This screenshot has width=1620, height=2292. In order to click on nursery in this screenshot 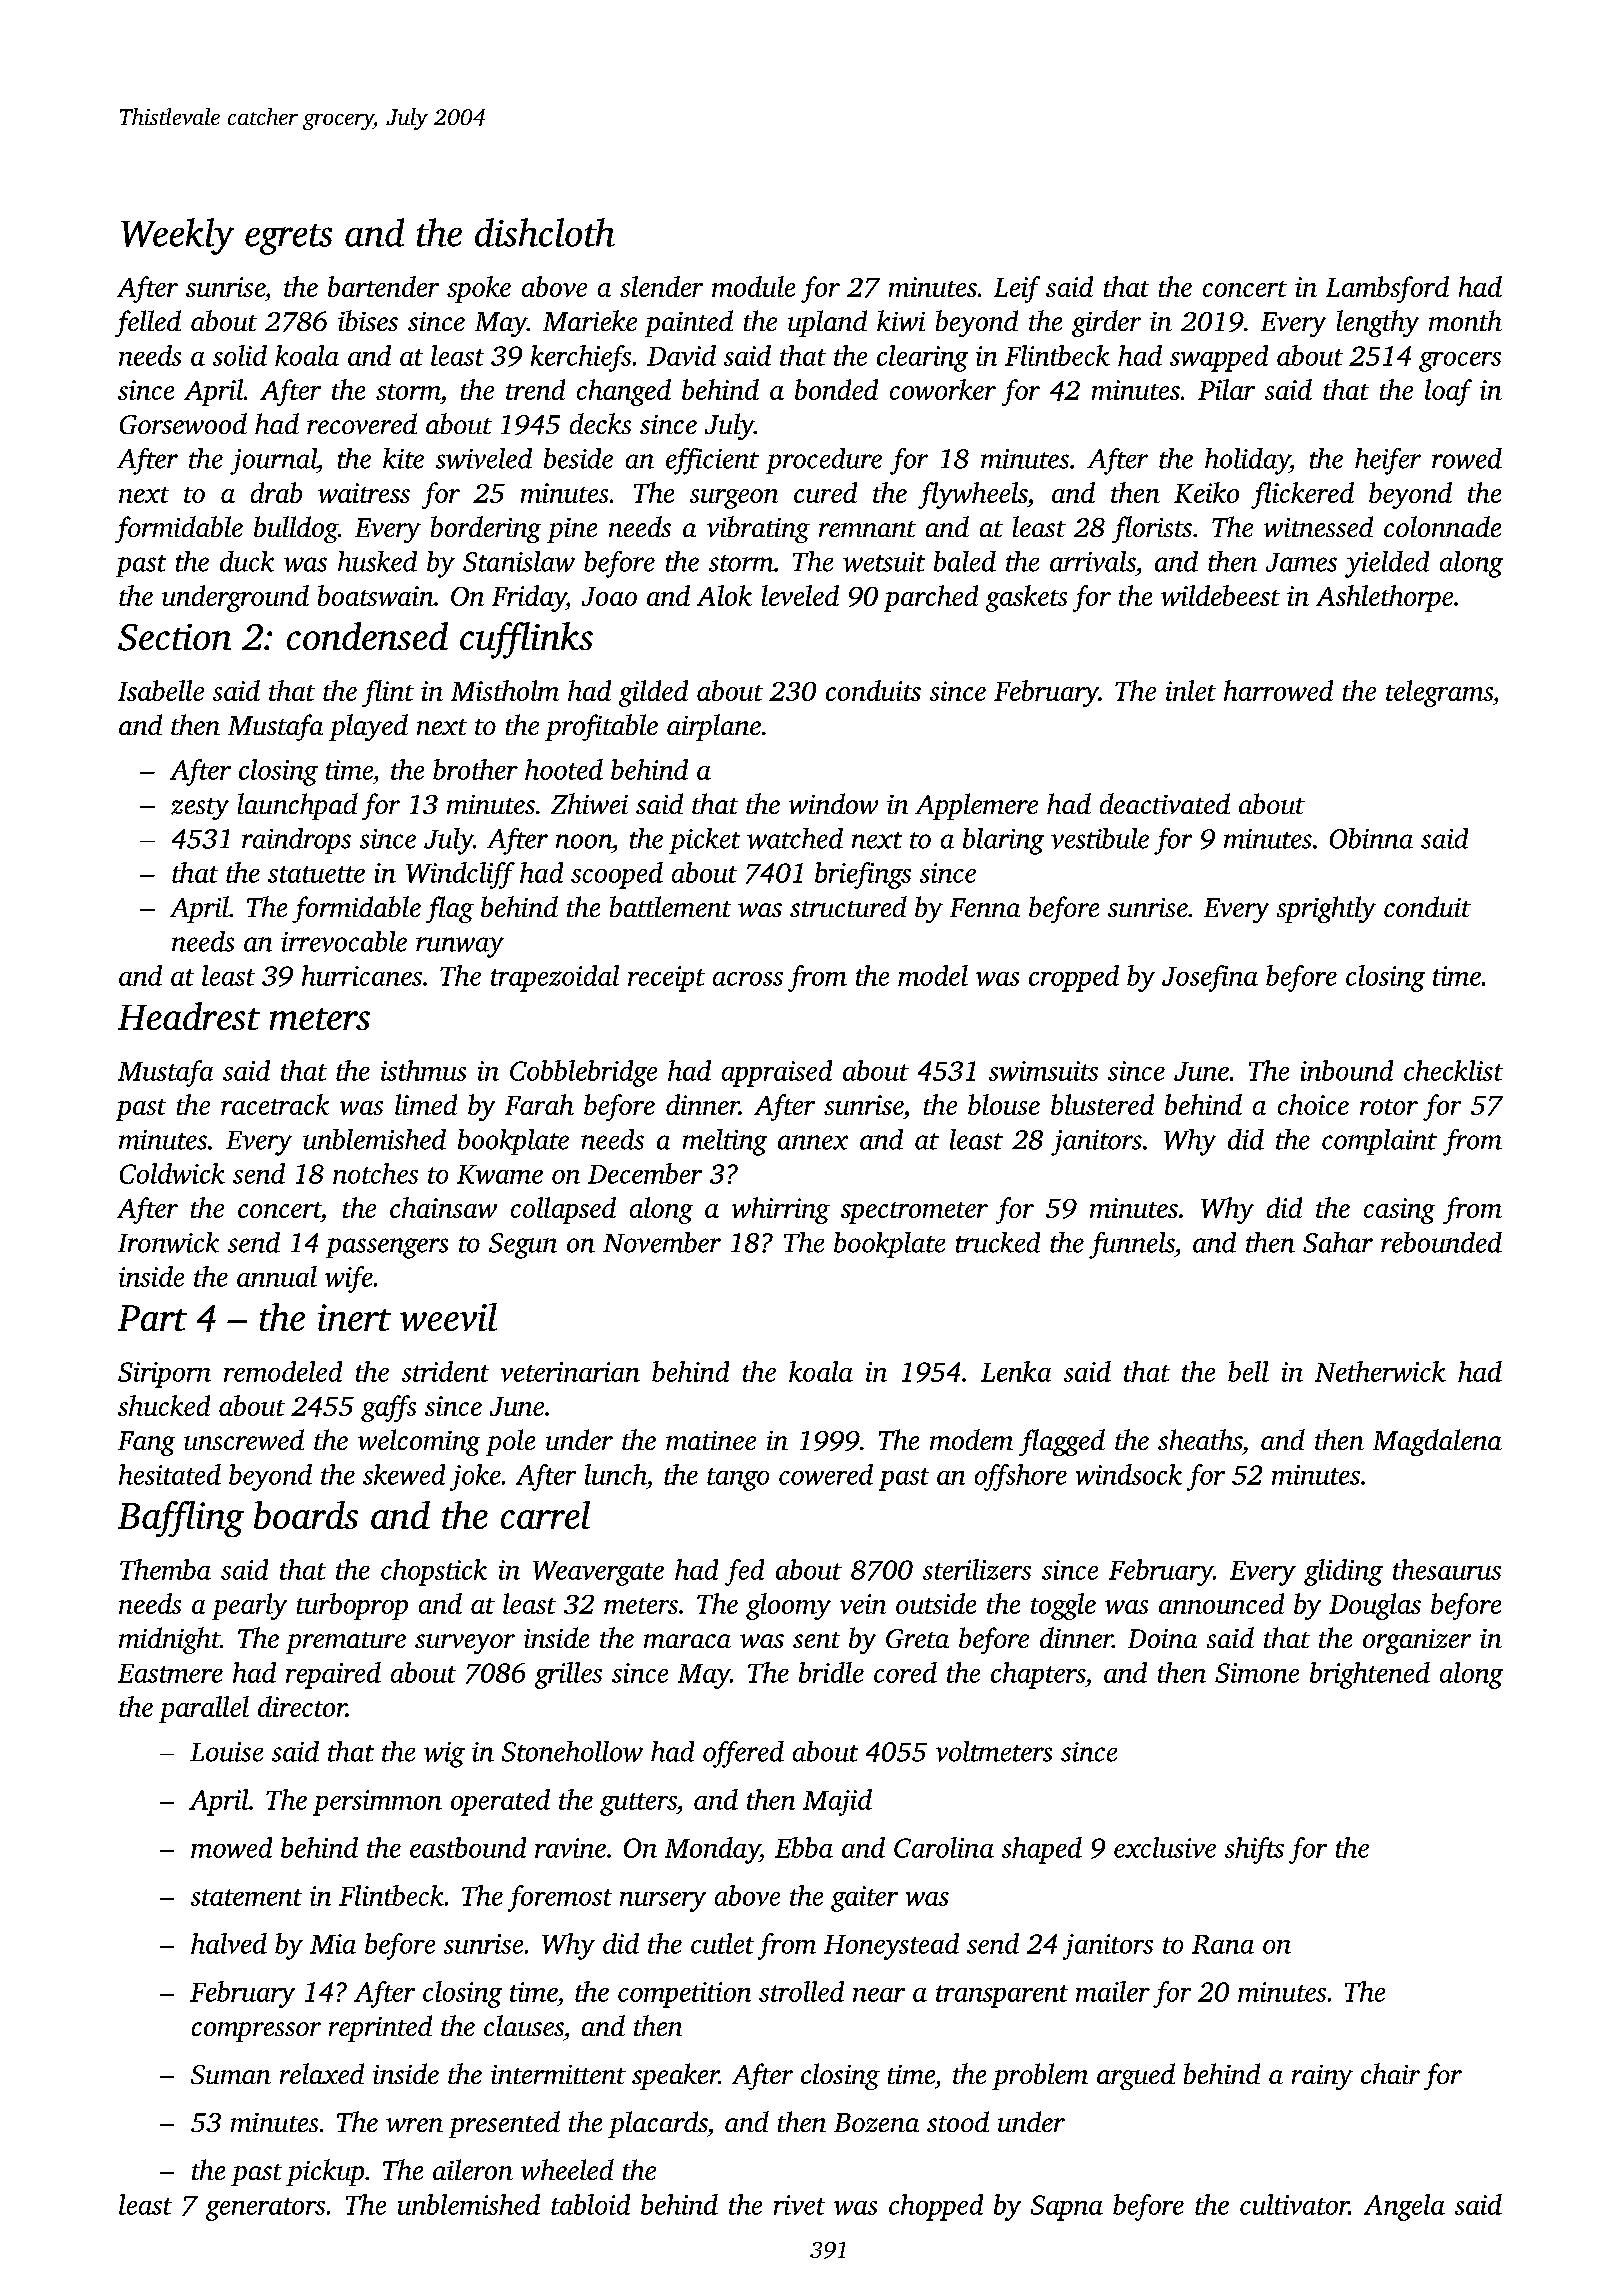, I will do `click(663, 1902)`.
